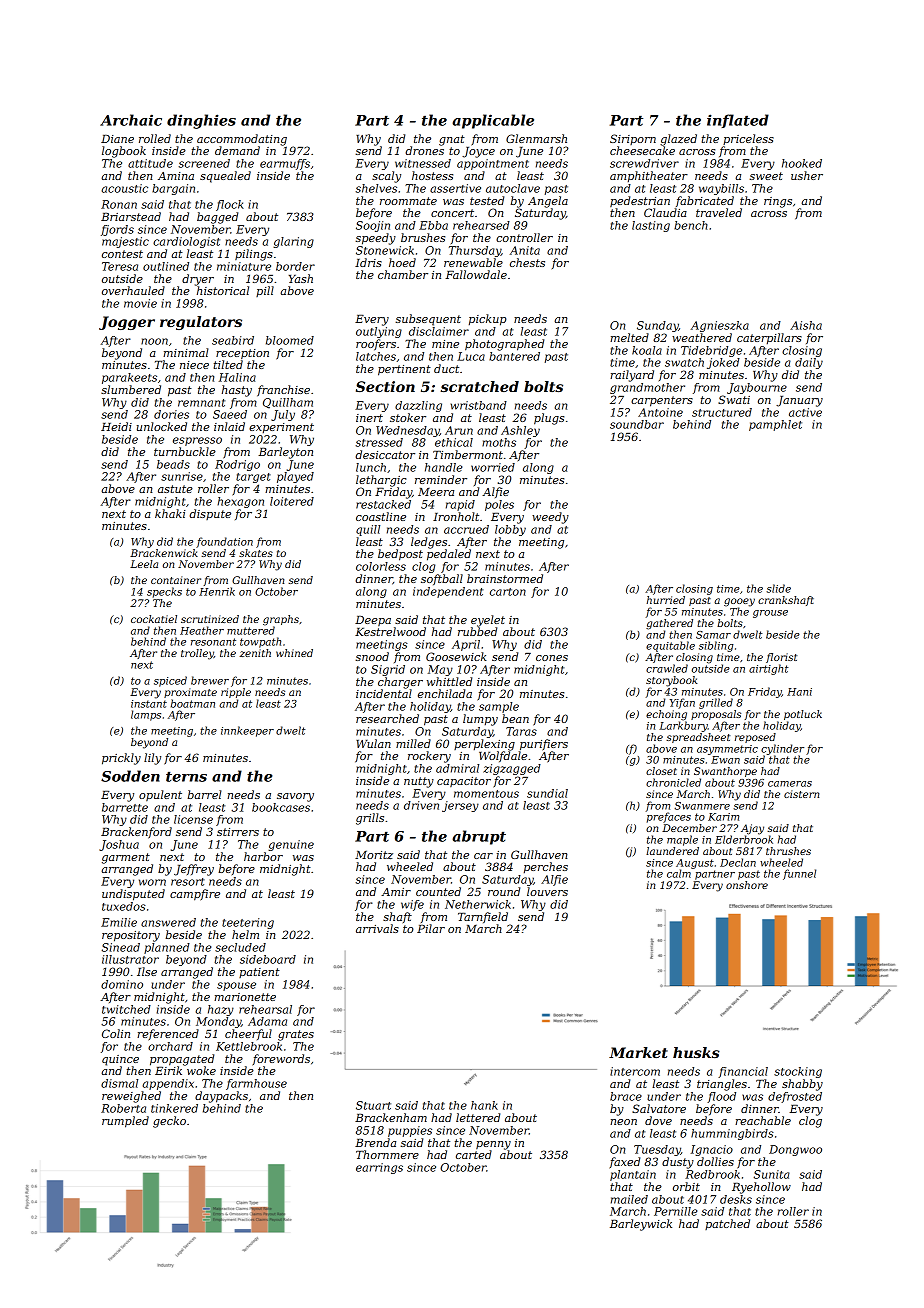 The width and height of the document is (924, 1308). What do you see at coordinates (778, 588) in the document?
I see `slide` at bounding box center [778, 588].
